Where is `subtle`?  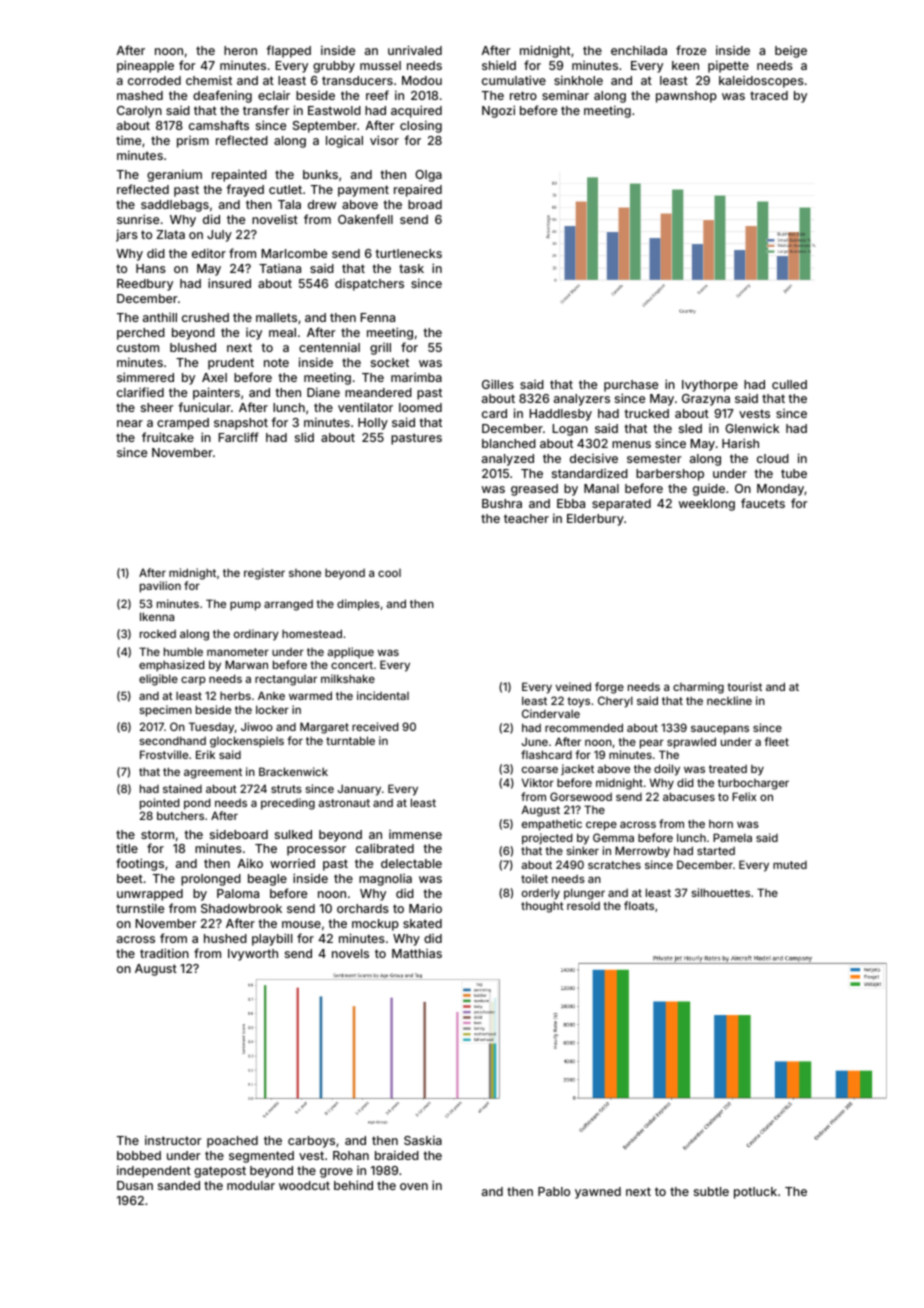
subtle is located at coordinates (711, 1191).
